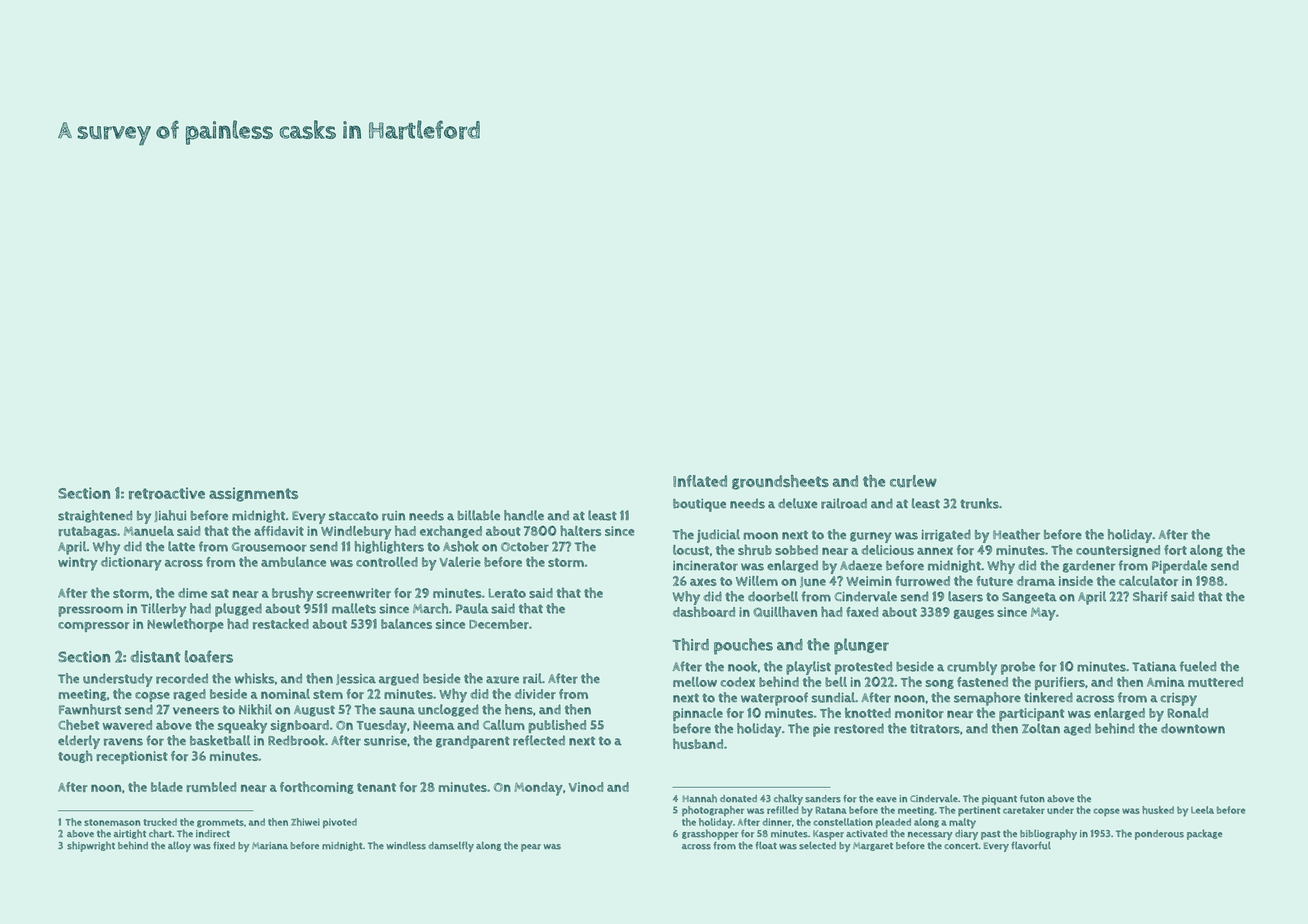 This screenshot has height=924, width=1308. What do you see at coordinates (253, 494) in the screenshot?
I see `assignments` at bounding box center [253, 494].
